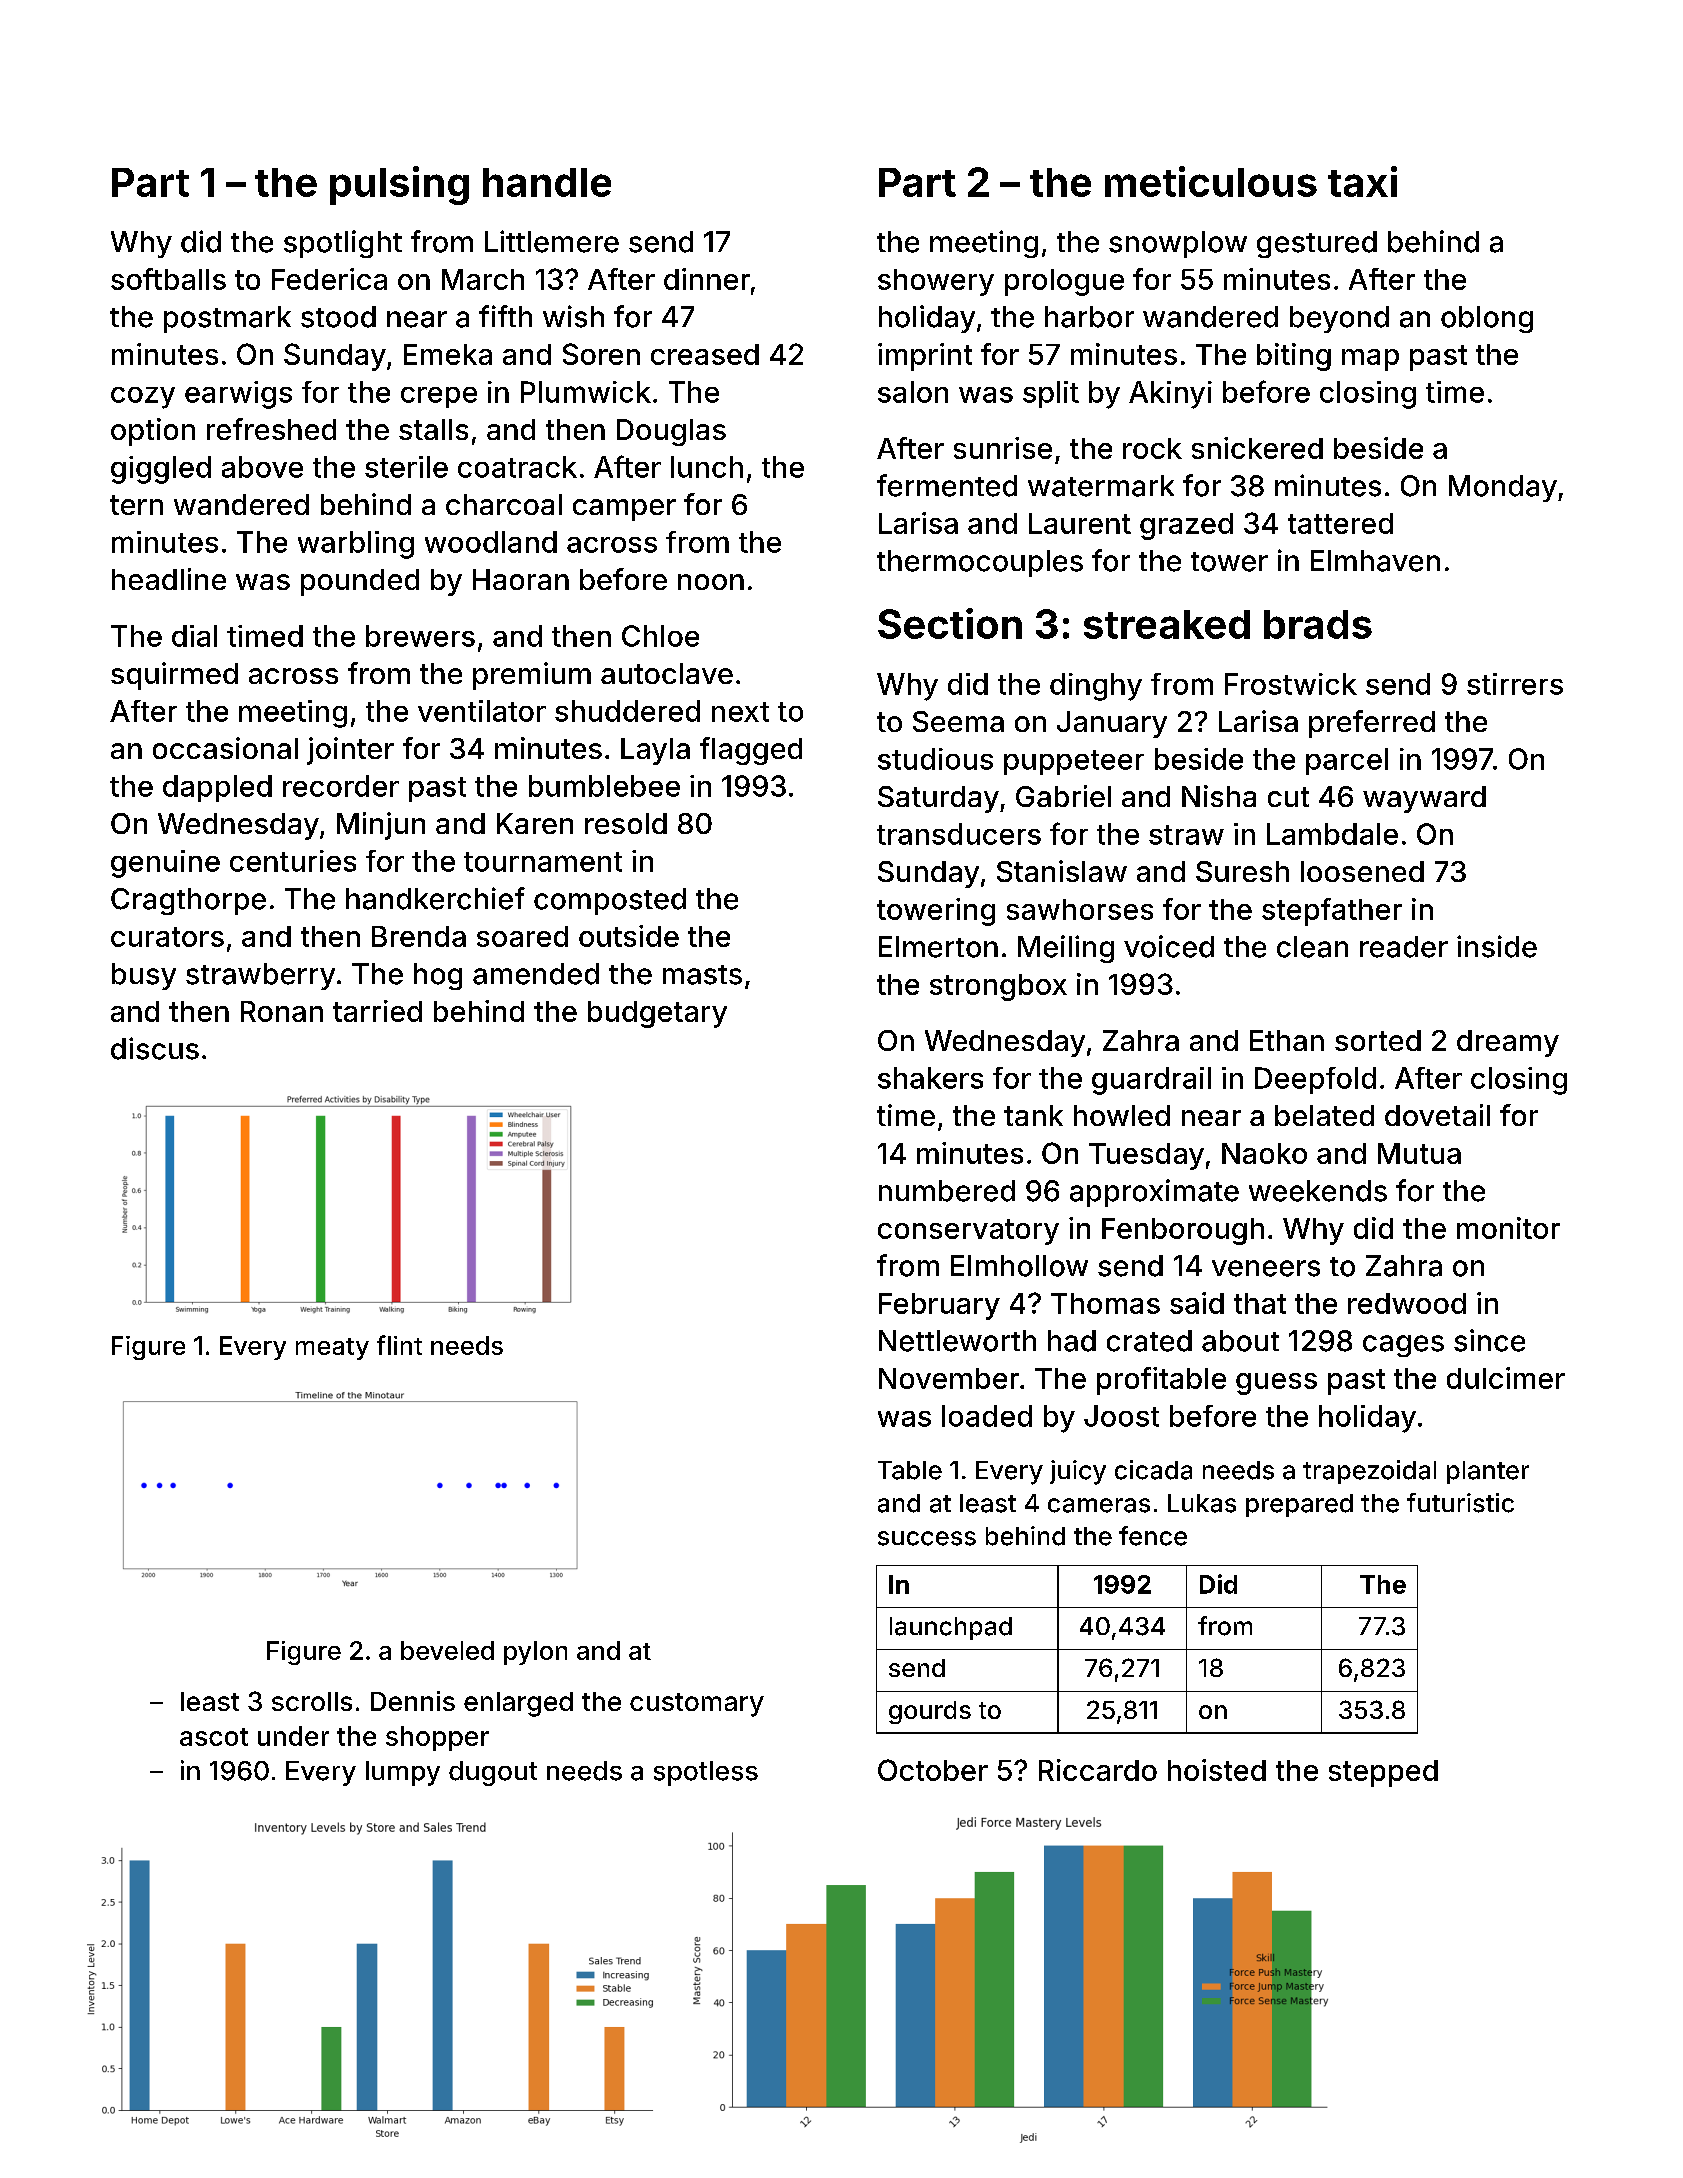 The image size is (1683, 2178). I want to click on warbling, so click(356, 545).
